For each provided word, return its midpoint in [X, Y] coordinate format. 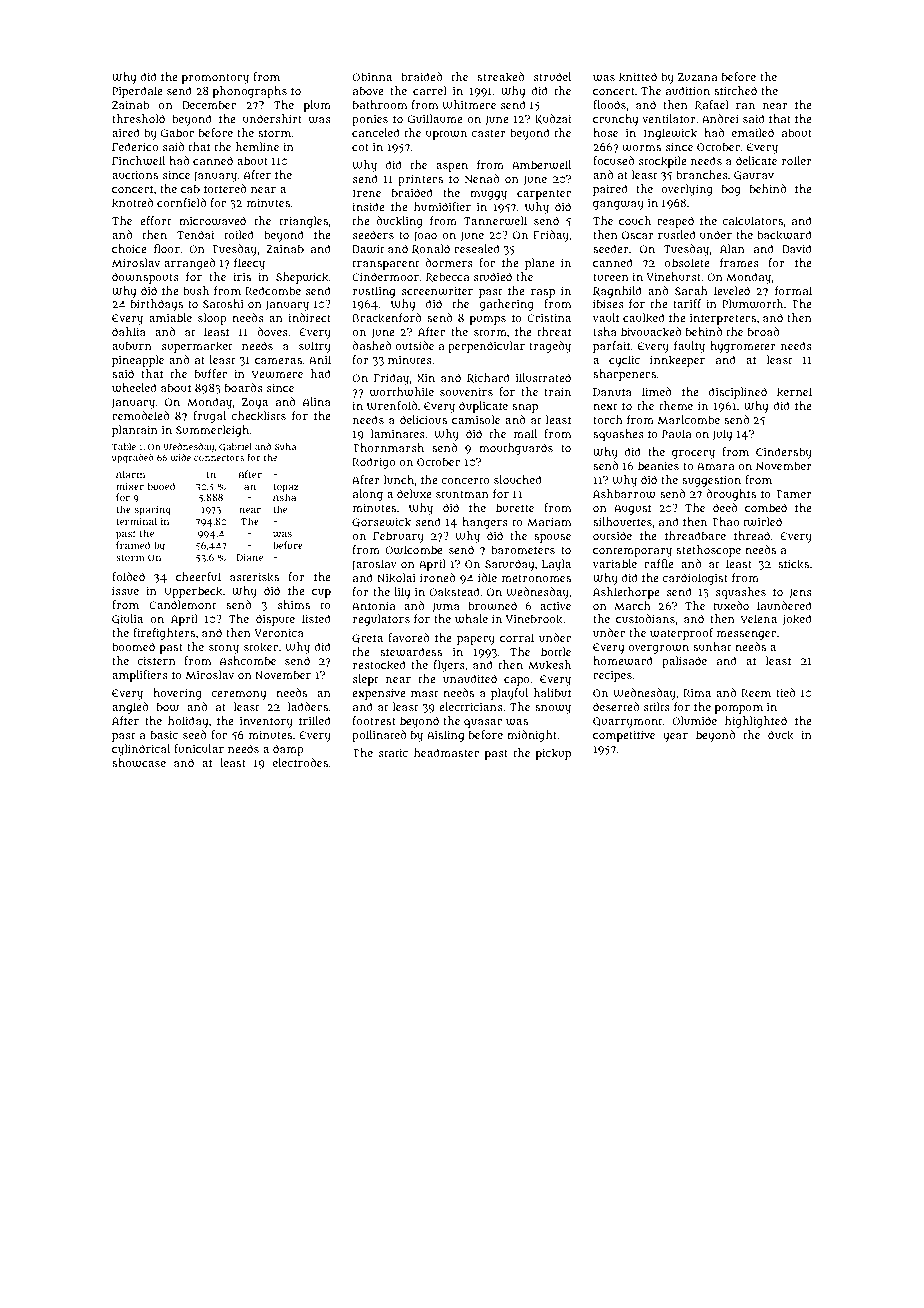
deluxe [414, 493]
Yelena [759, 618]
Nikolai [396, 578]
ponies [370, 120]
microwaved [212, 221]
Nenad [482, 178]
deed [725, 507]
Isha [605, 331]
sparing [153, 511]
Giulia [127, 619]
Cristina [549, 317]
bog [731, 190]
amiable [170, 317]
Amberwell [541, 165]
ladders [308, 706]
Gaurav [754, 176]
